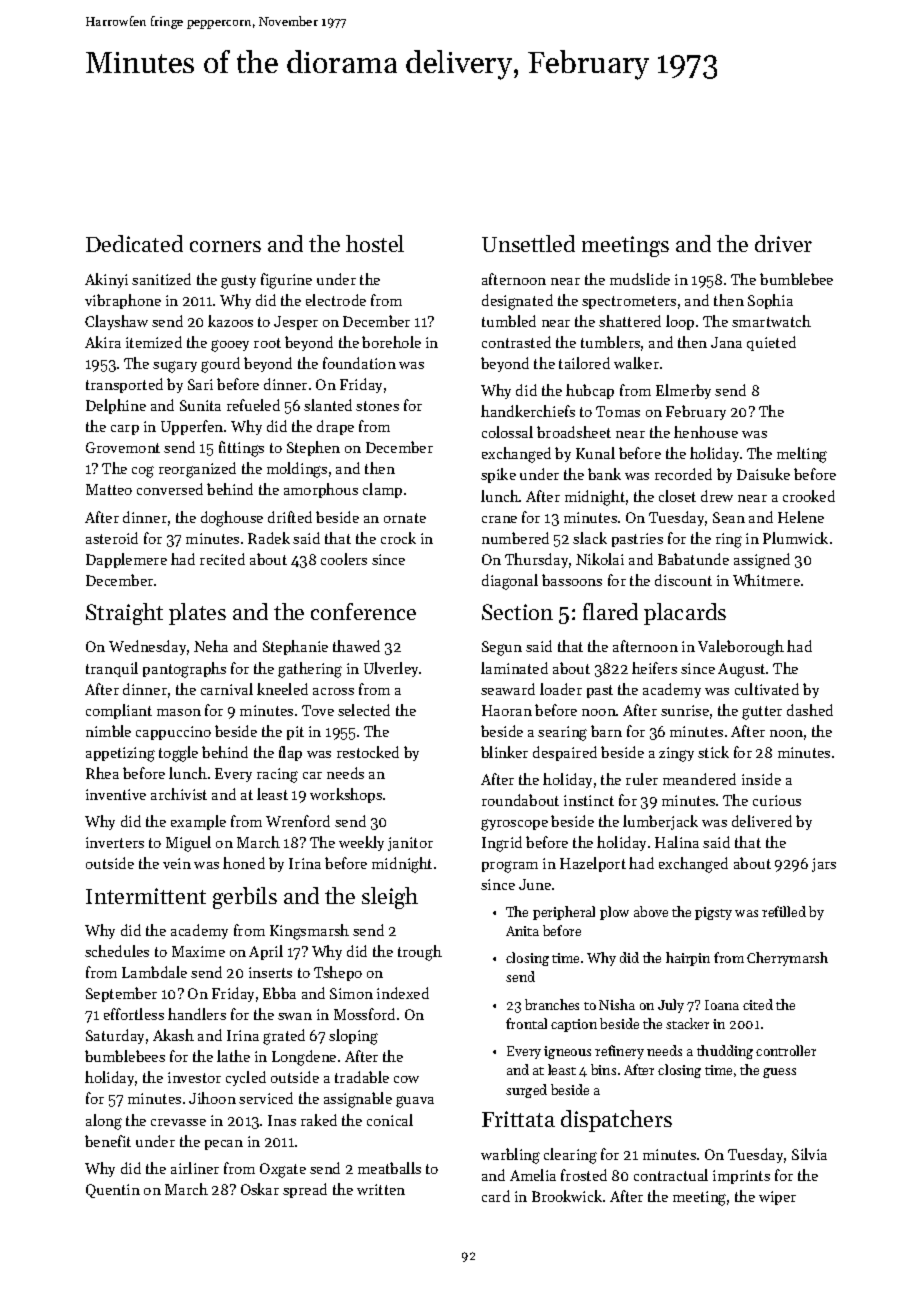 This image has width=924, height=1308. I want to click on Tshepo, so click(338, 973).
